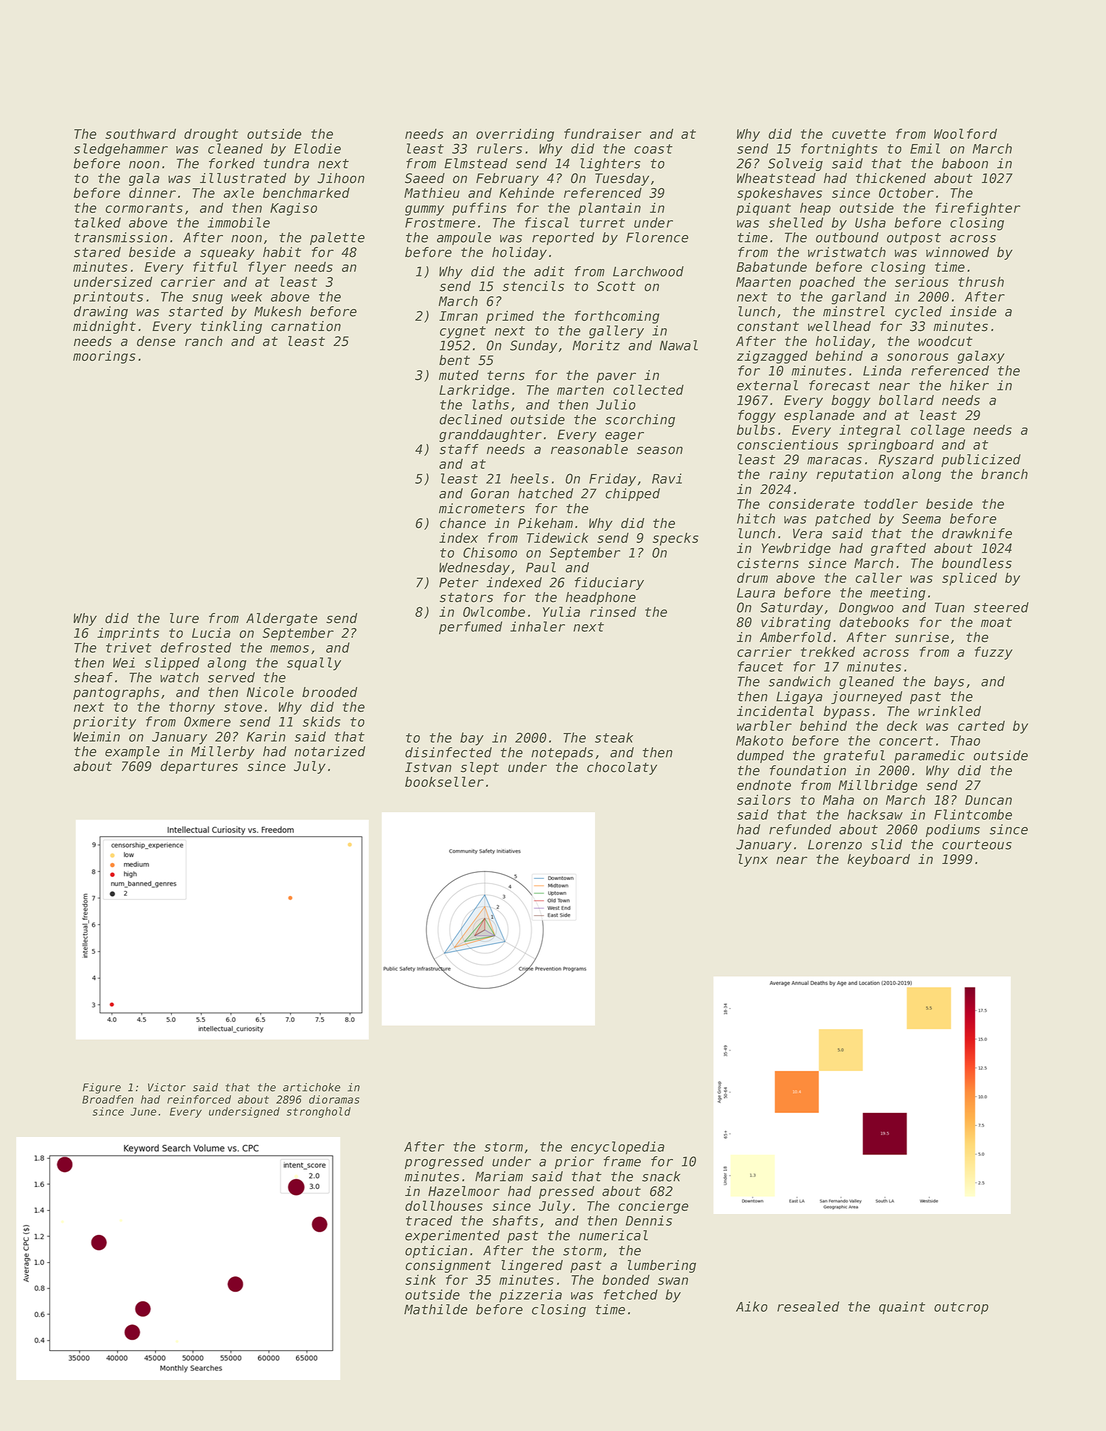  Describe the element at coordinates (156, 341) in the screenshot. I see `dense` at that location.
